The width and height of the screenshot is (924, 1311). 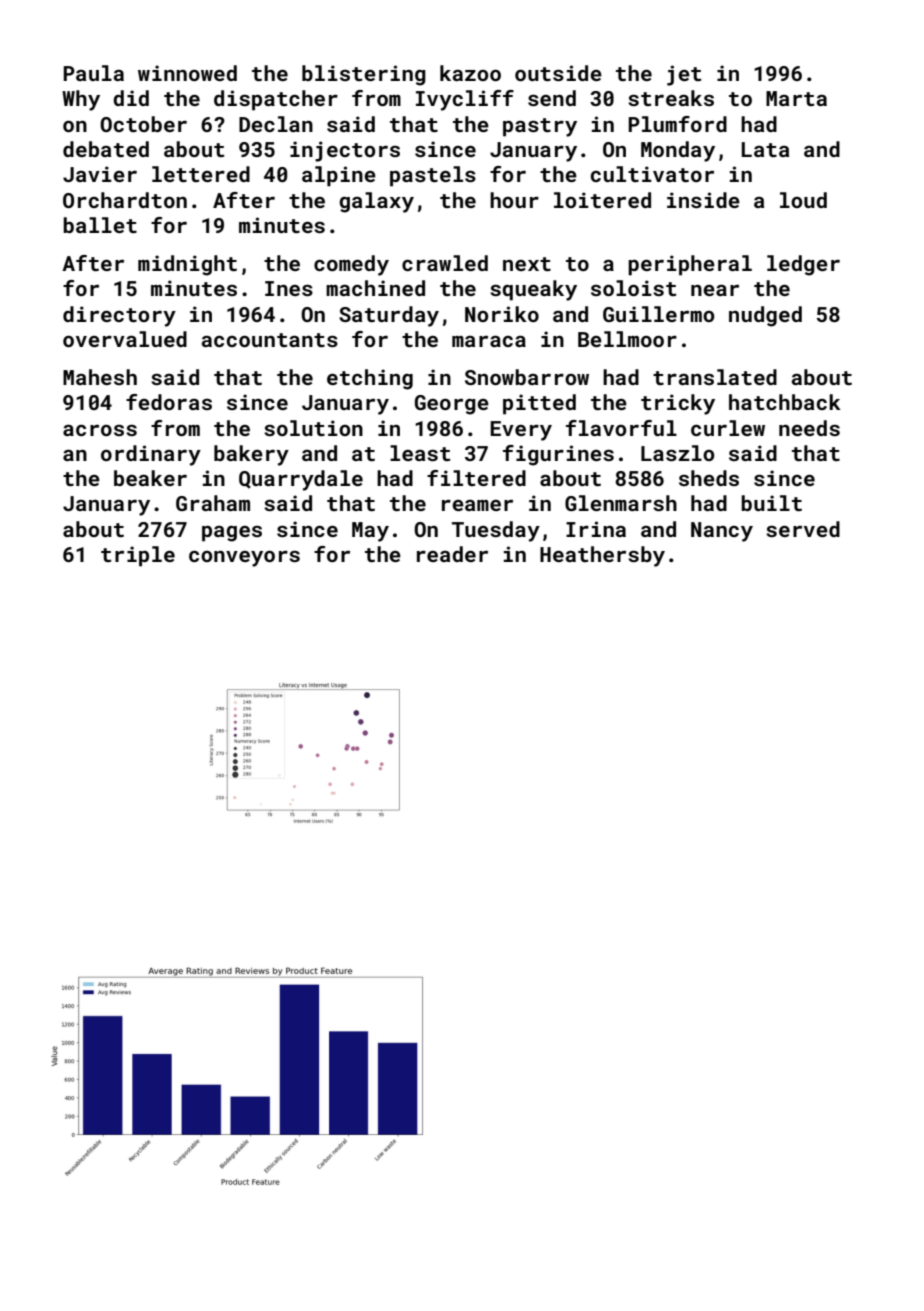 I want to click on Javier, so click(x=100, y=174).
